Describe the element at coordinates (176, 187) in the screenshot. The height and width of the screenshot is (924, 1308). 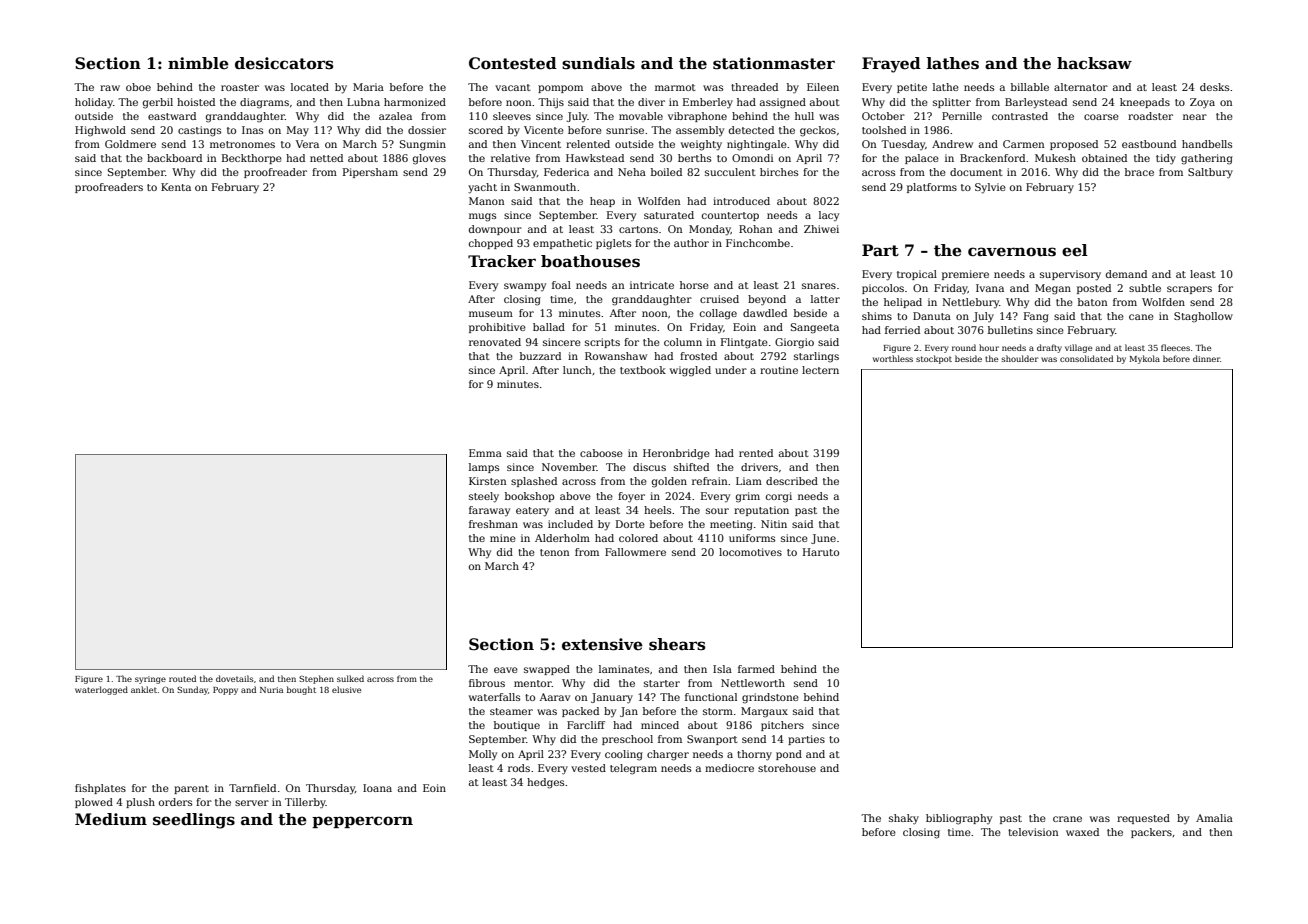
I see `Kenta` at that location.
